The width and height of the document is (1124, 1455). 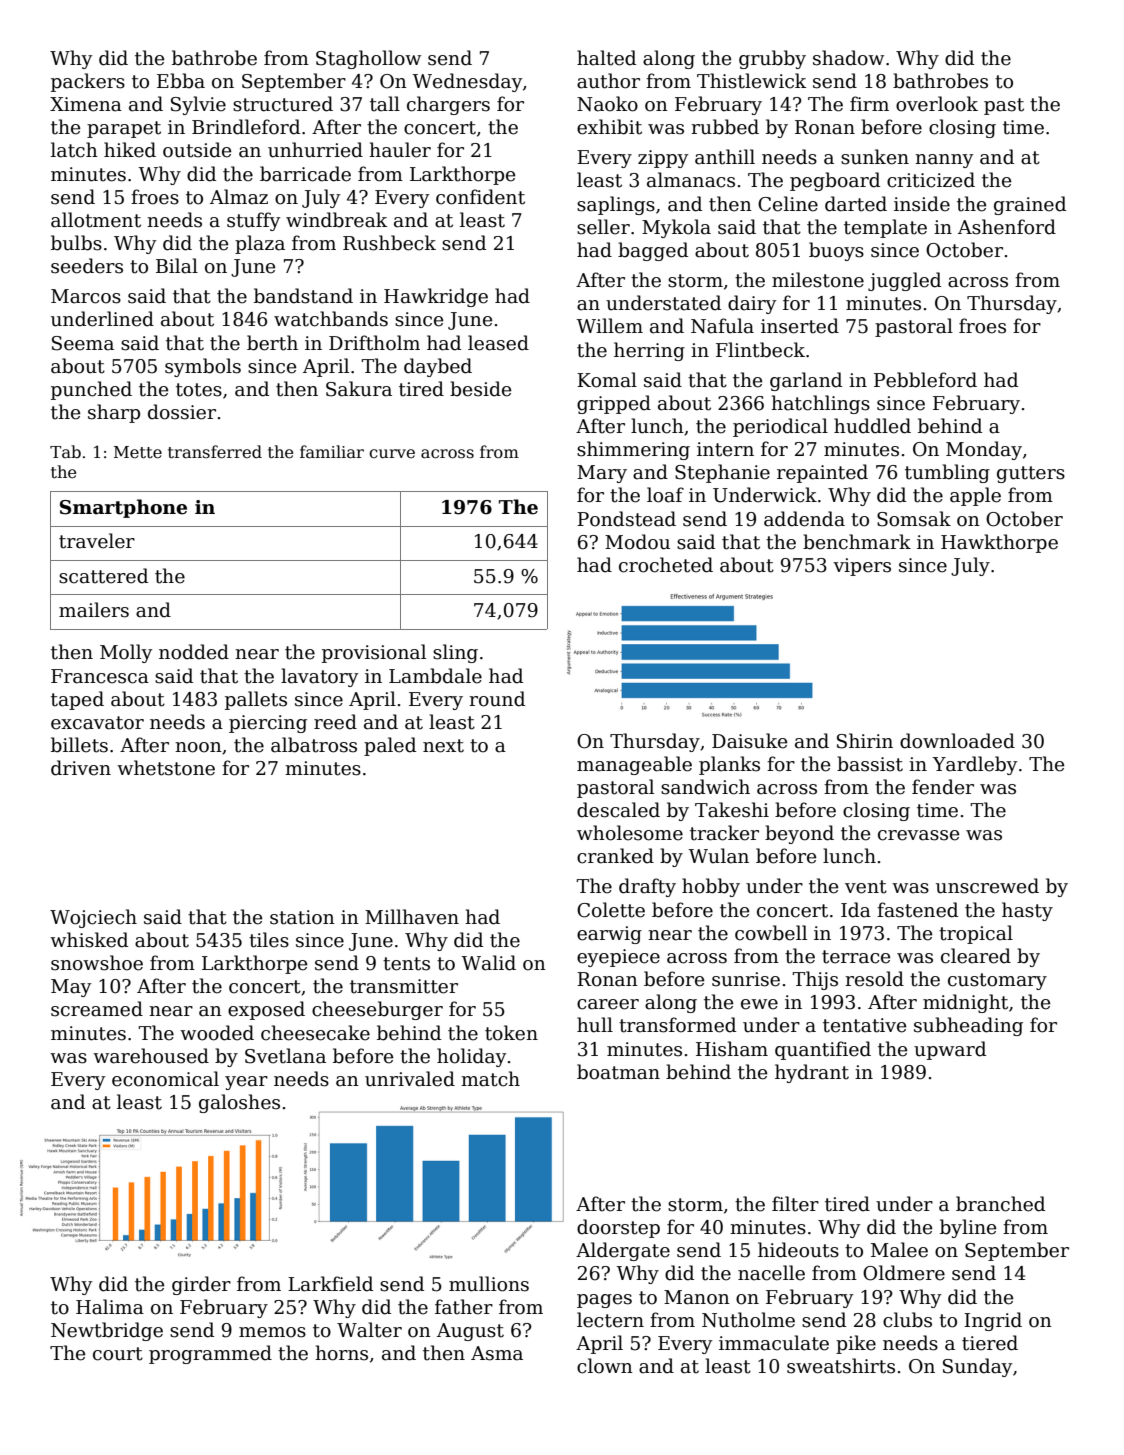 What do you see at coordinates (198, 747) in the document?
I see `noon` at bounding box center [198, 747].
